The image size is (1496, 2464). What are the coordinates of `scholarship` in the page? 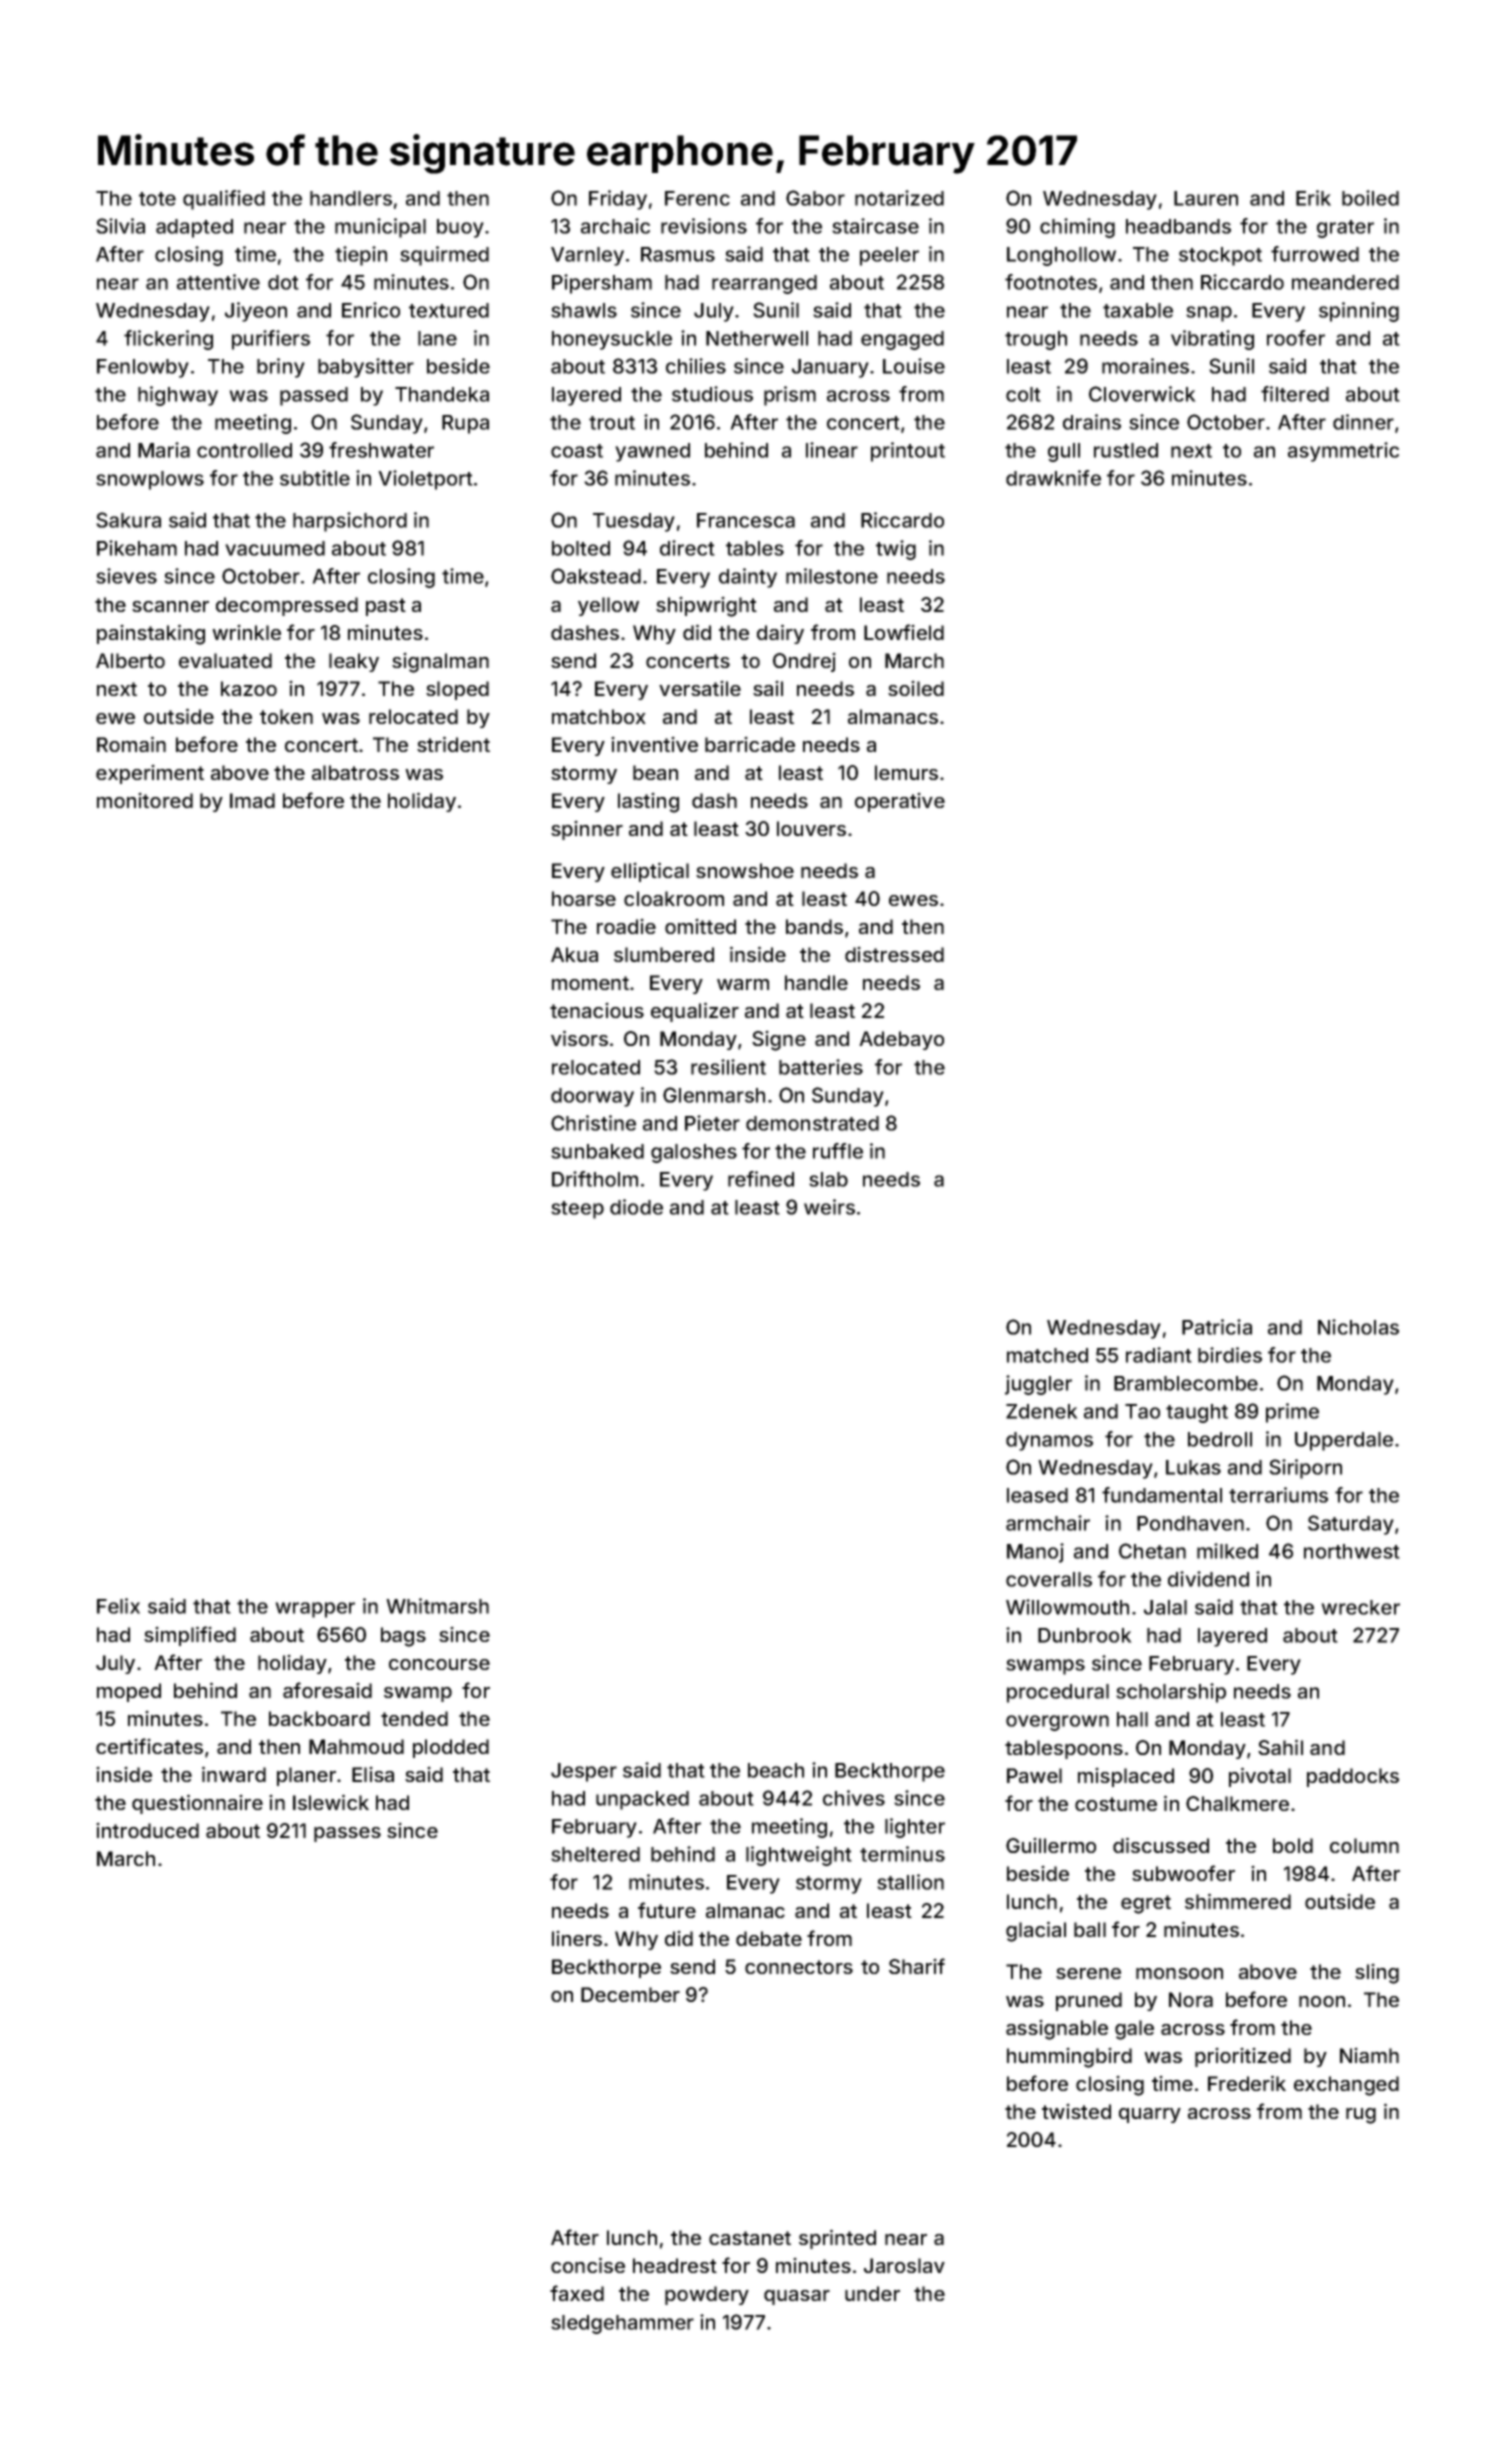 It's located at (1171, 1693).
